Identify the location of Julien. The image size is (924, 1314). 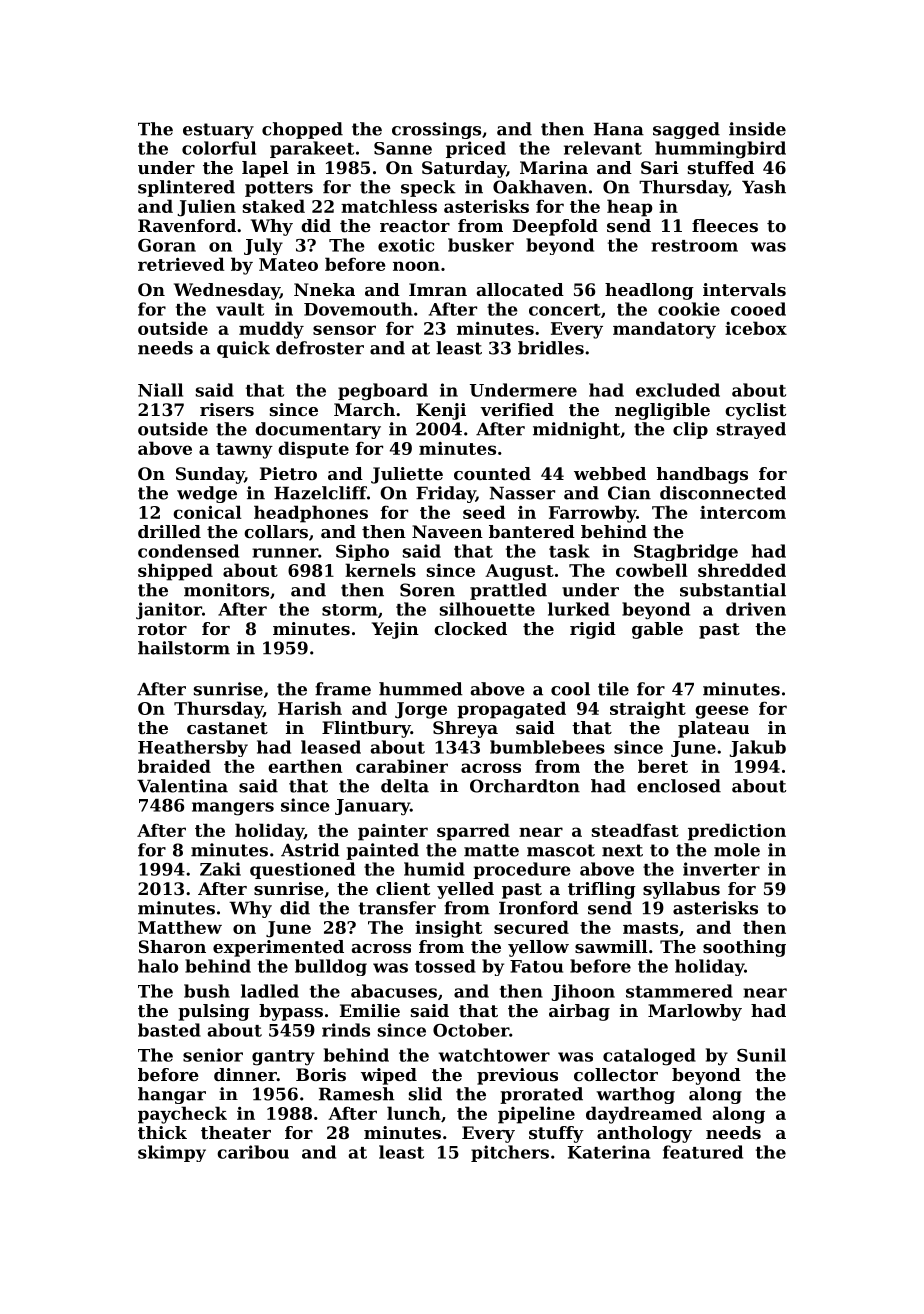
(206, 208).
